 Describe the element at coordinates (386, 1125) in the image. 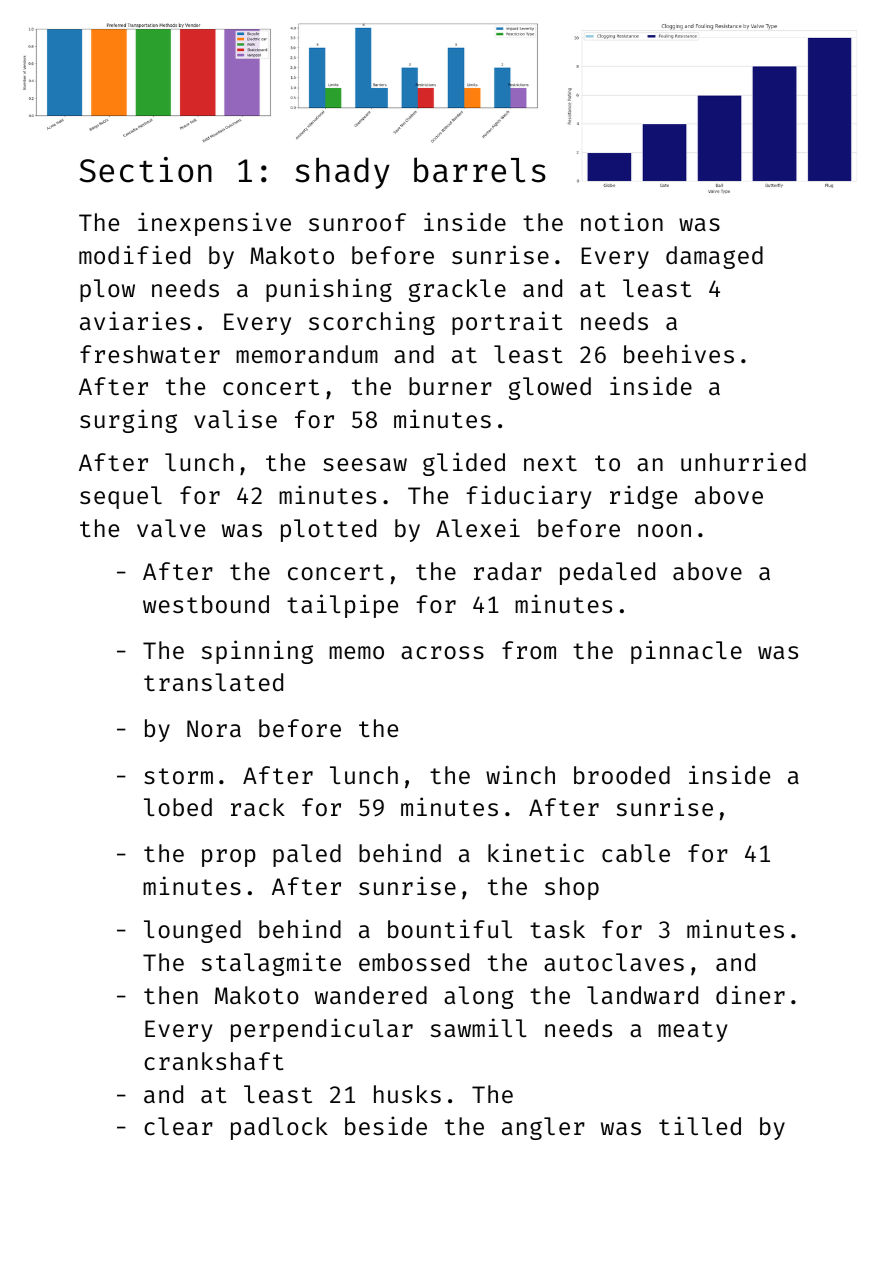

I see `beside` at that location.
